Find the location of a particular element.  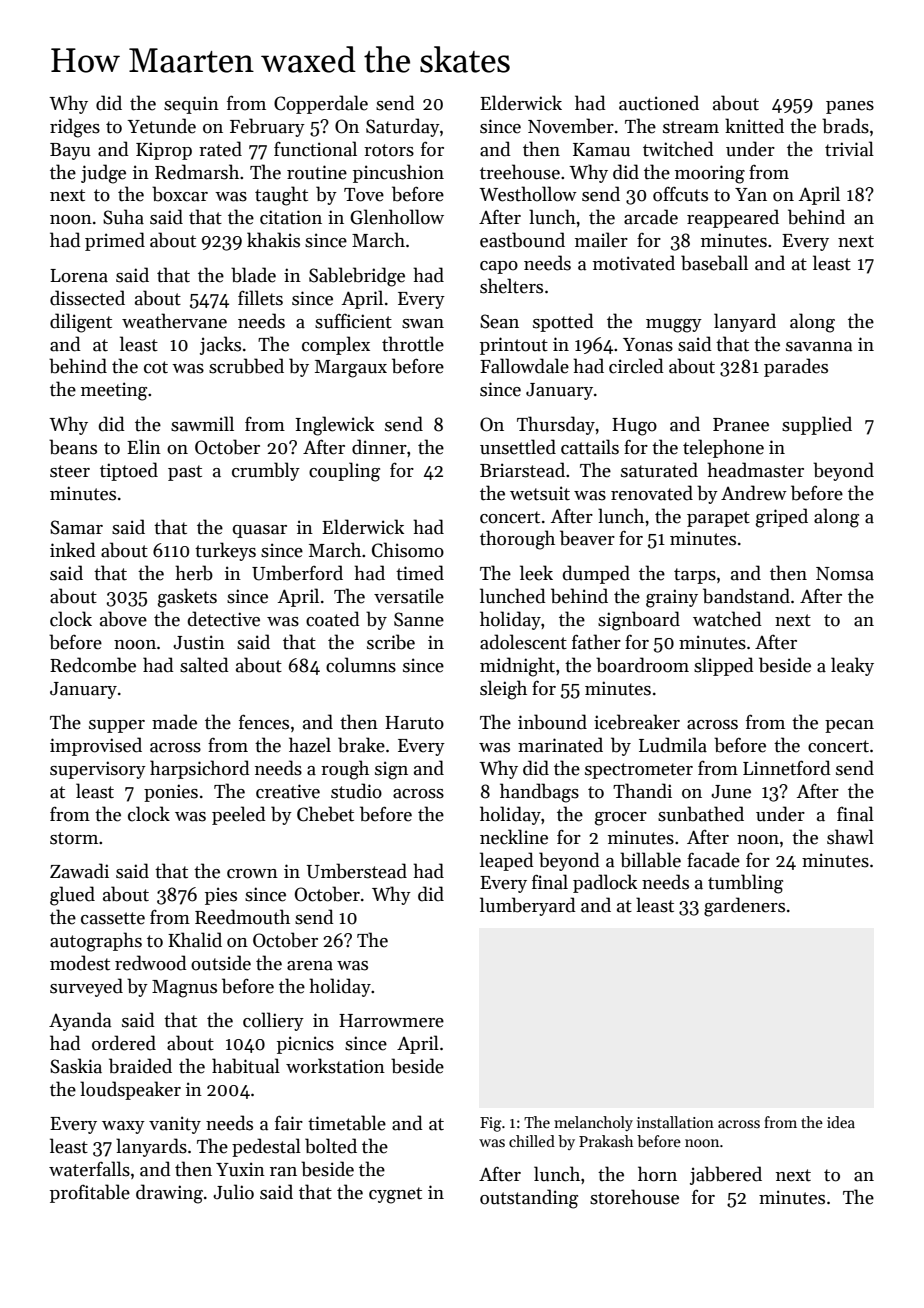

shawl is located at coordinates (850, 837).
